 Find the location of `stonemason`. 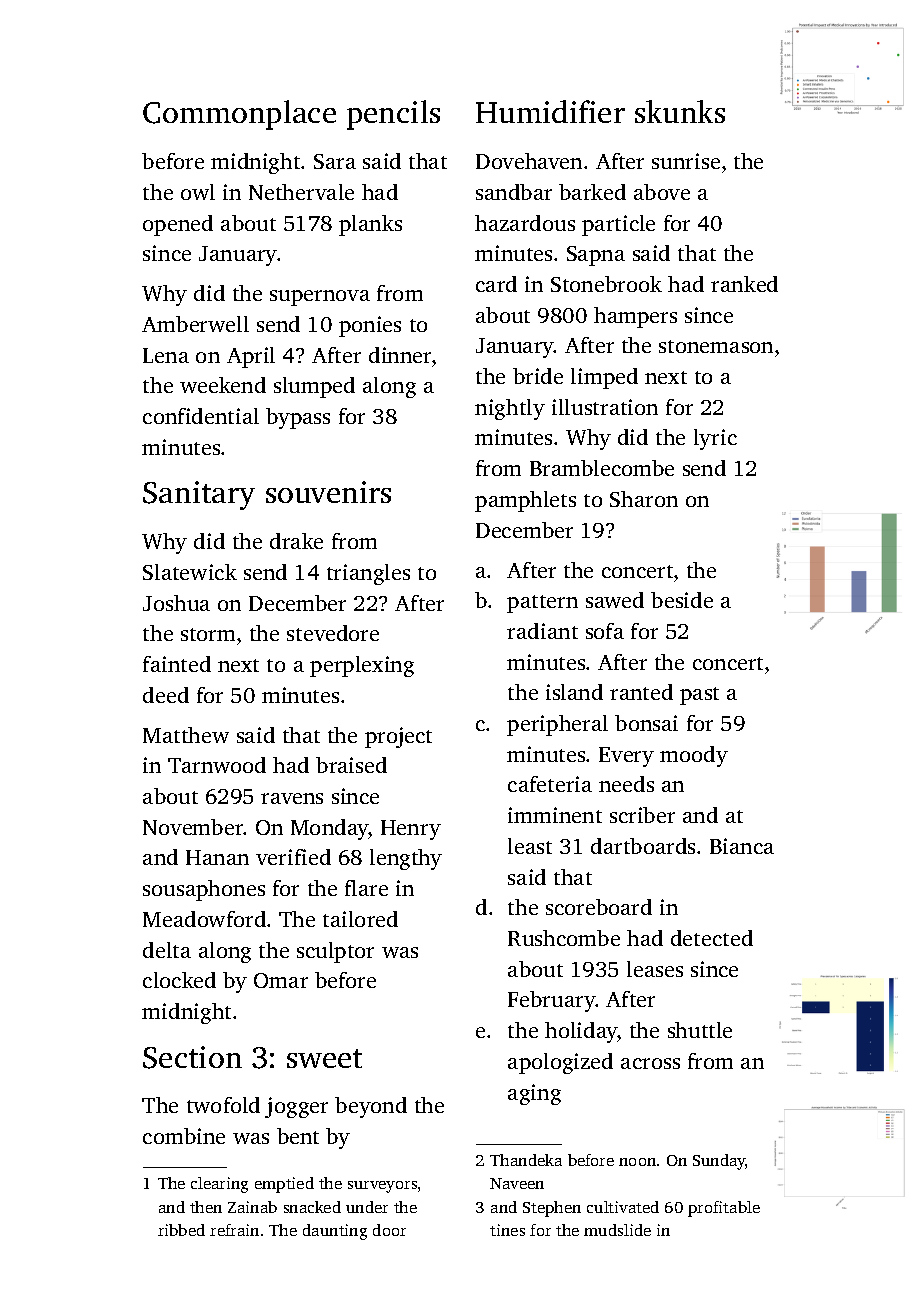

stonemason is located at coordinates (716, 346).
